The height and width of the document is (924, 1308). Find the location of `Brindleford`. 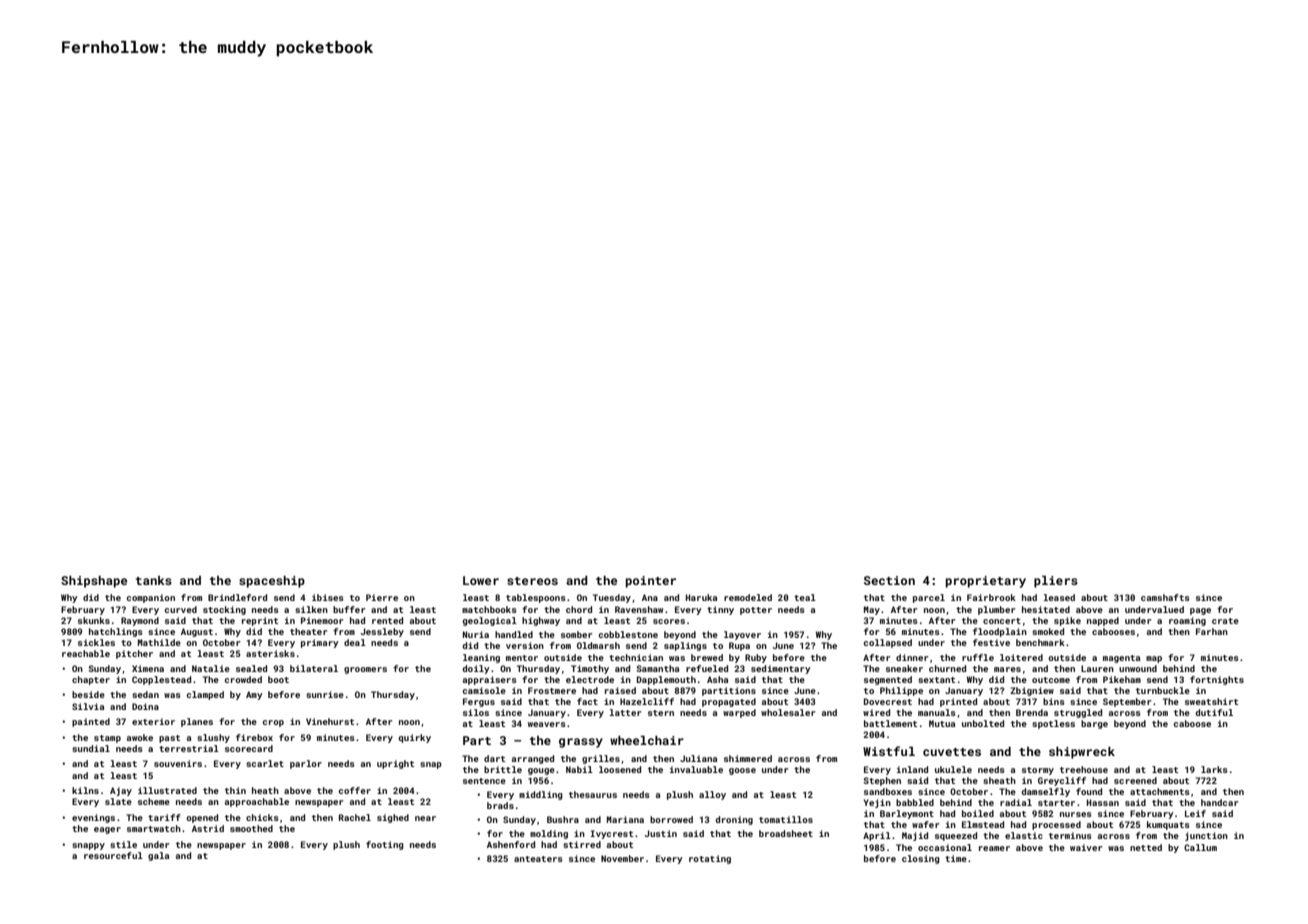

Brindleford is located at coordinates (237, 597).
